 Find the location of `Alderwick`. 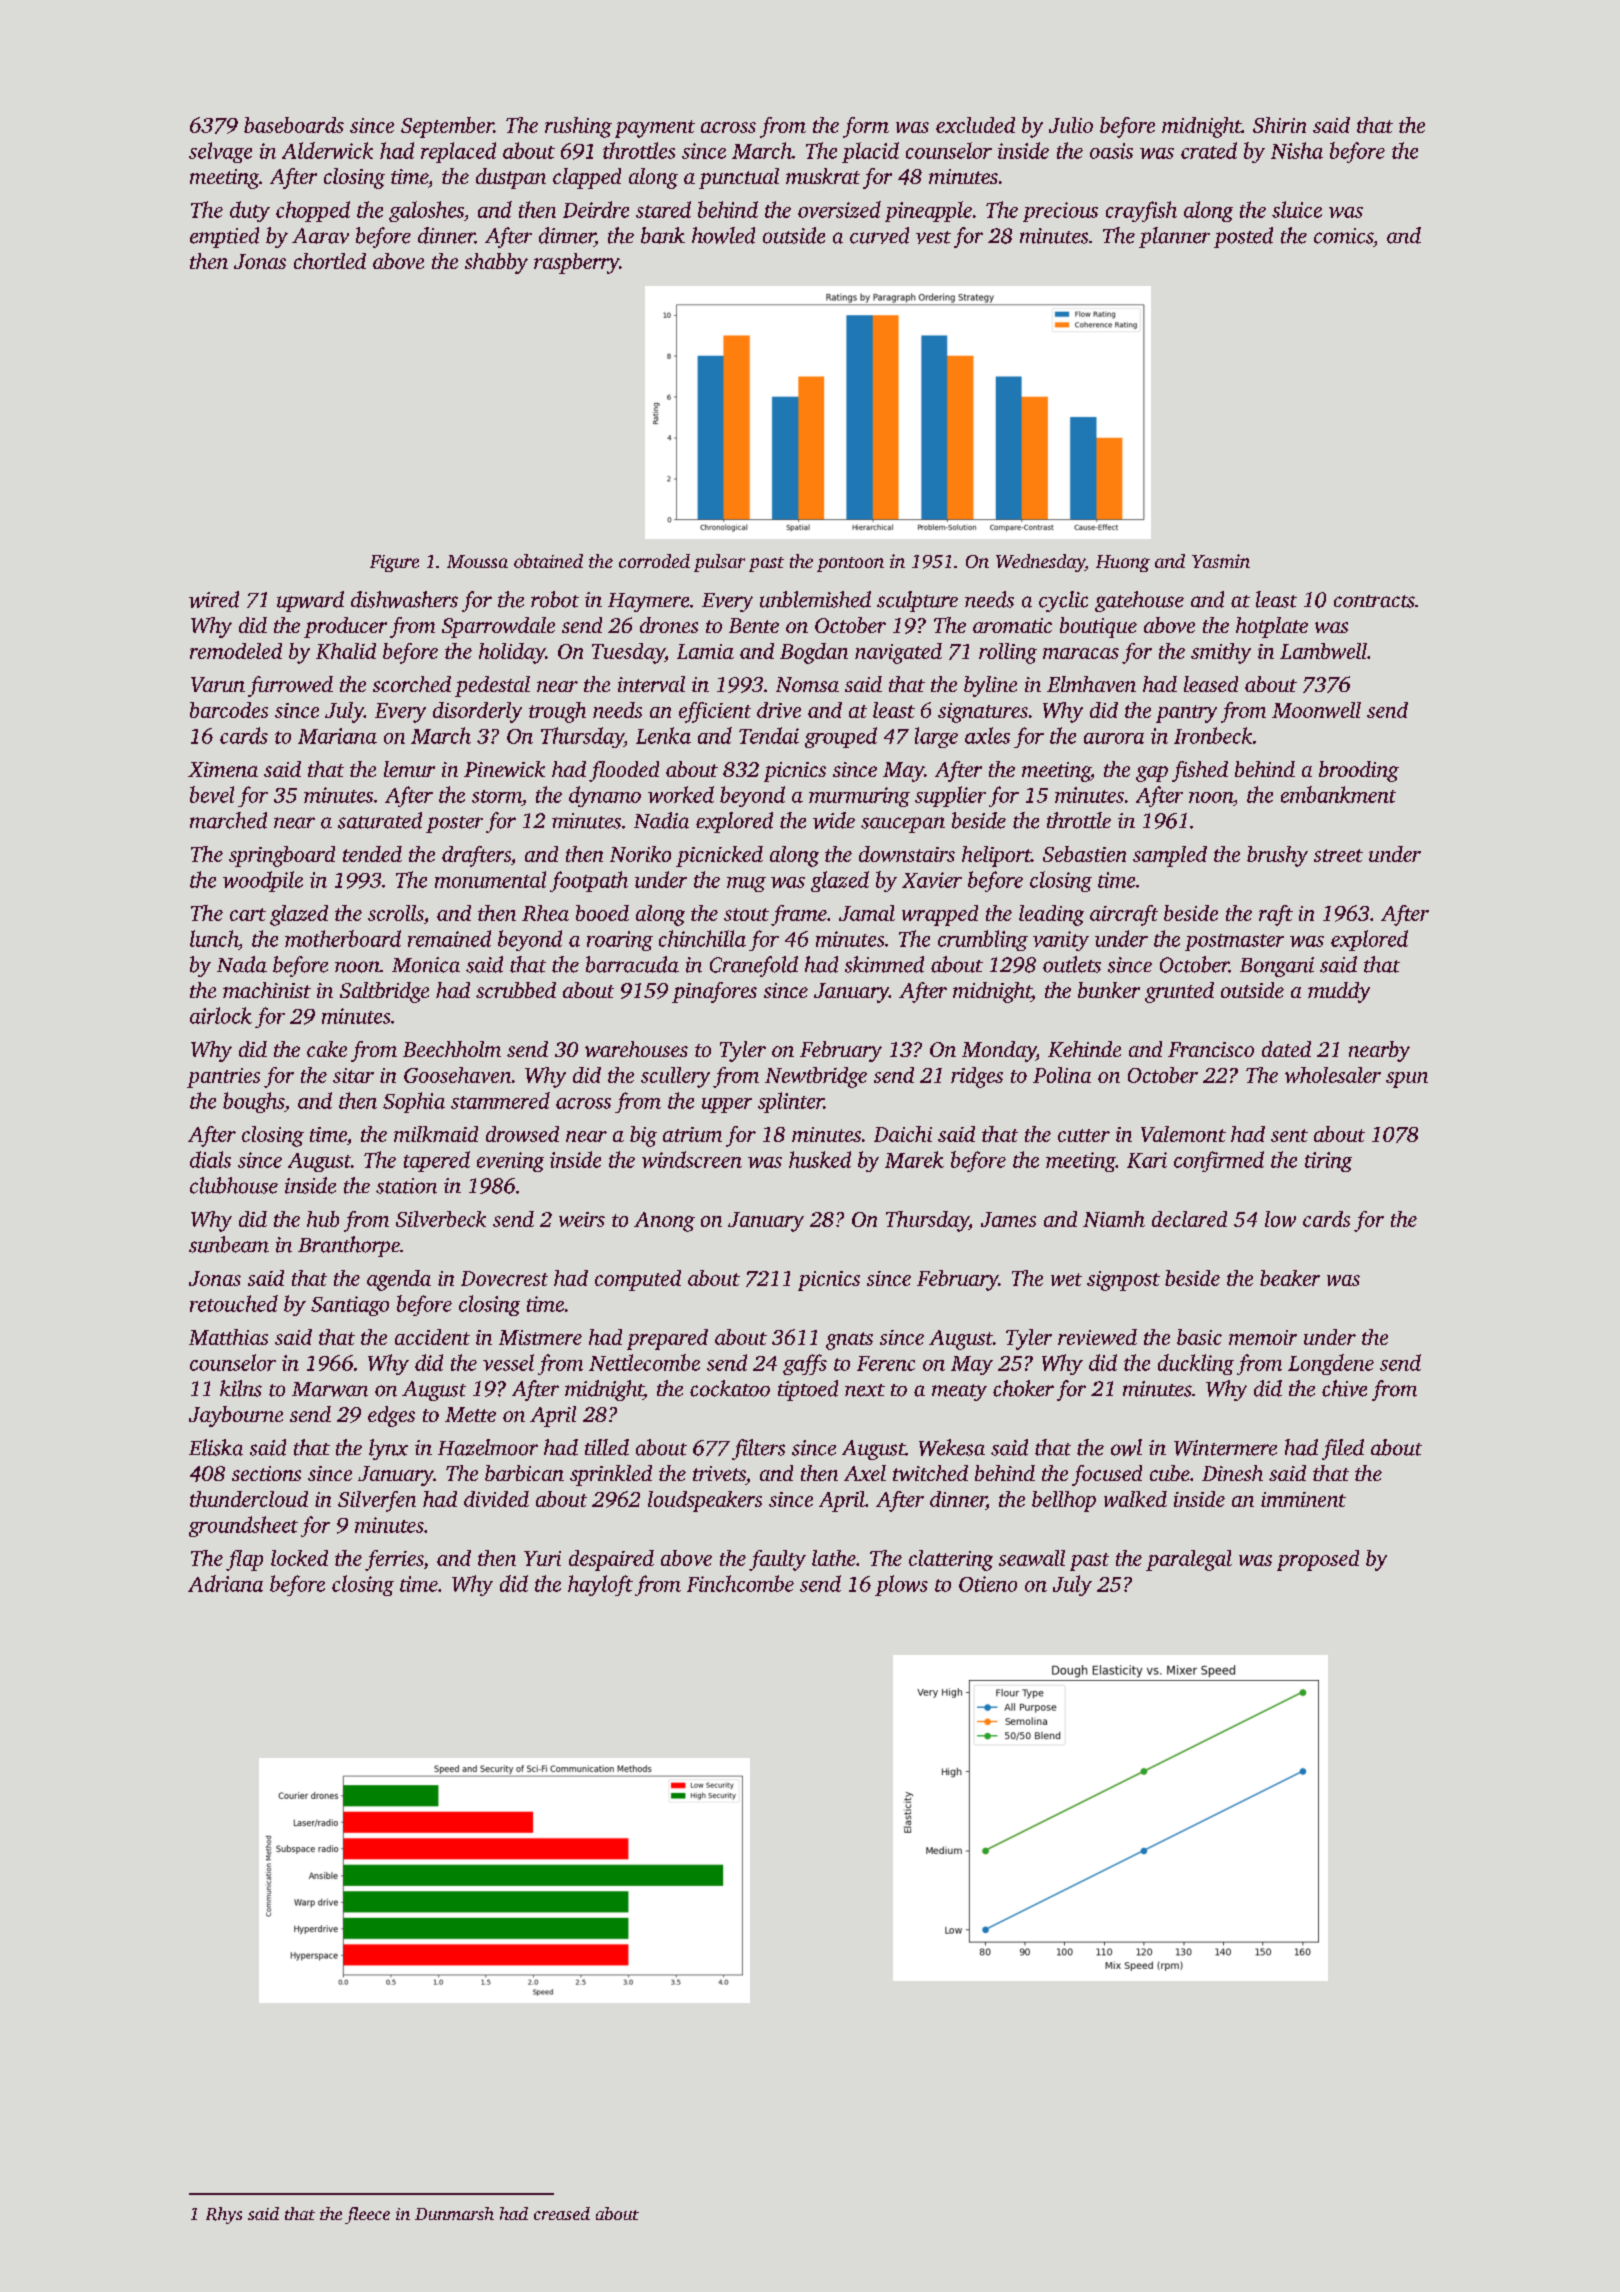

Alderwick is located at coordinates (327, 150).
